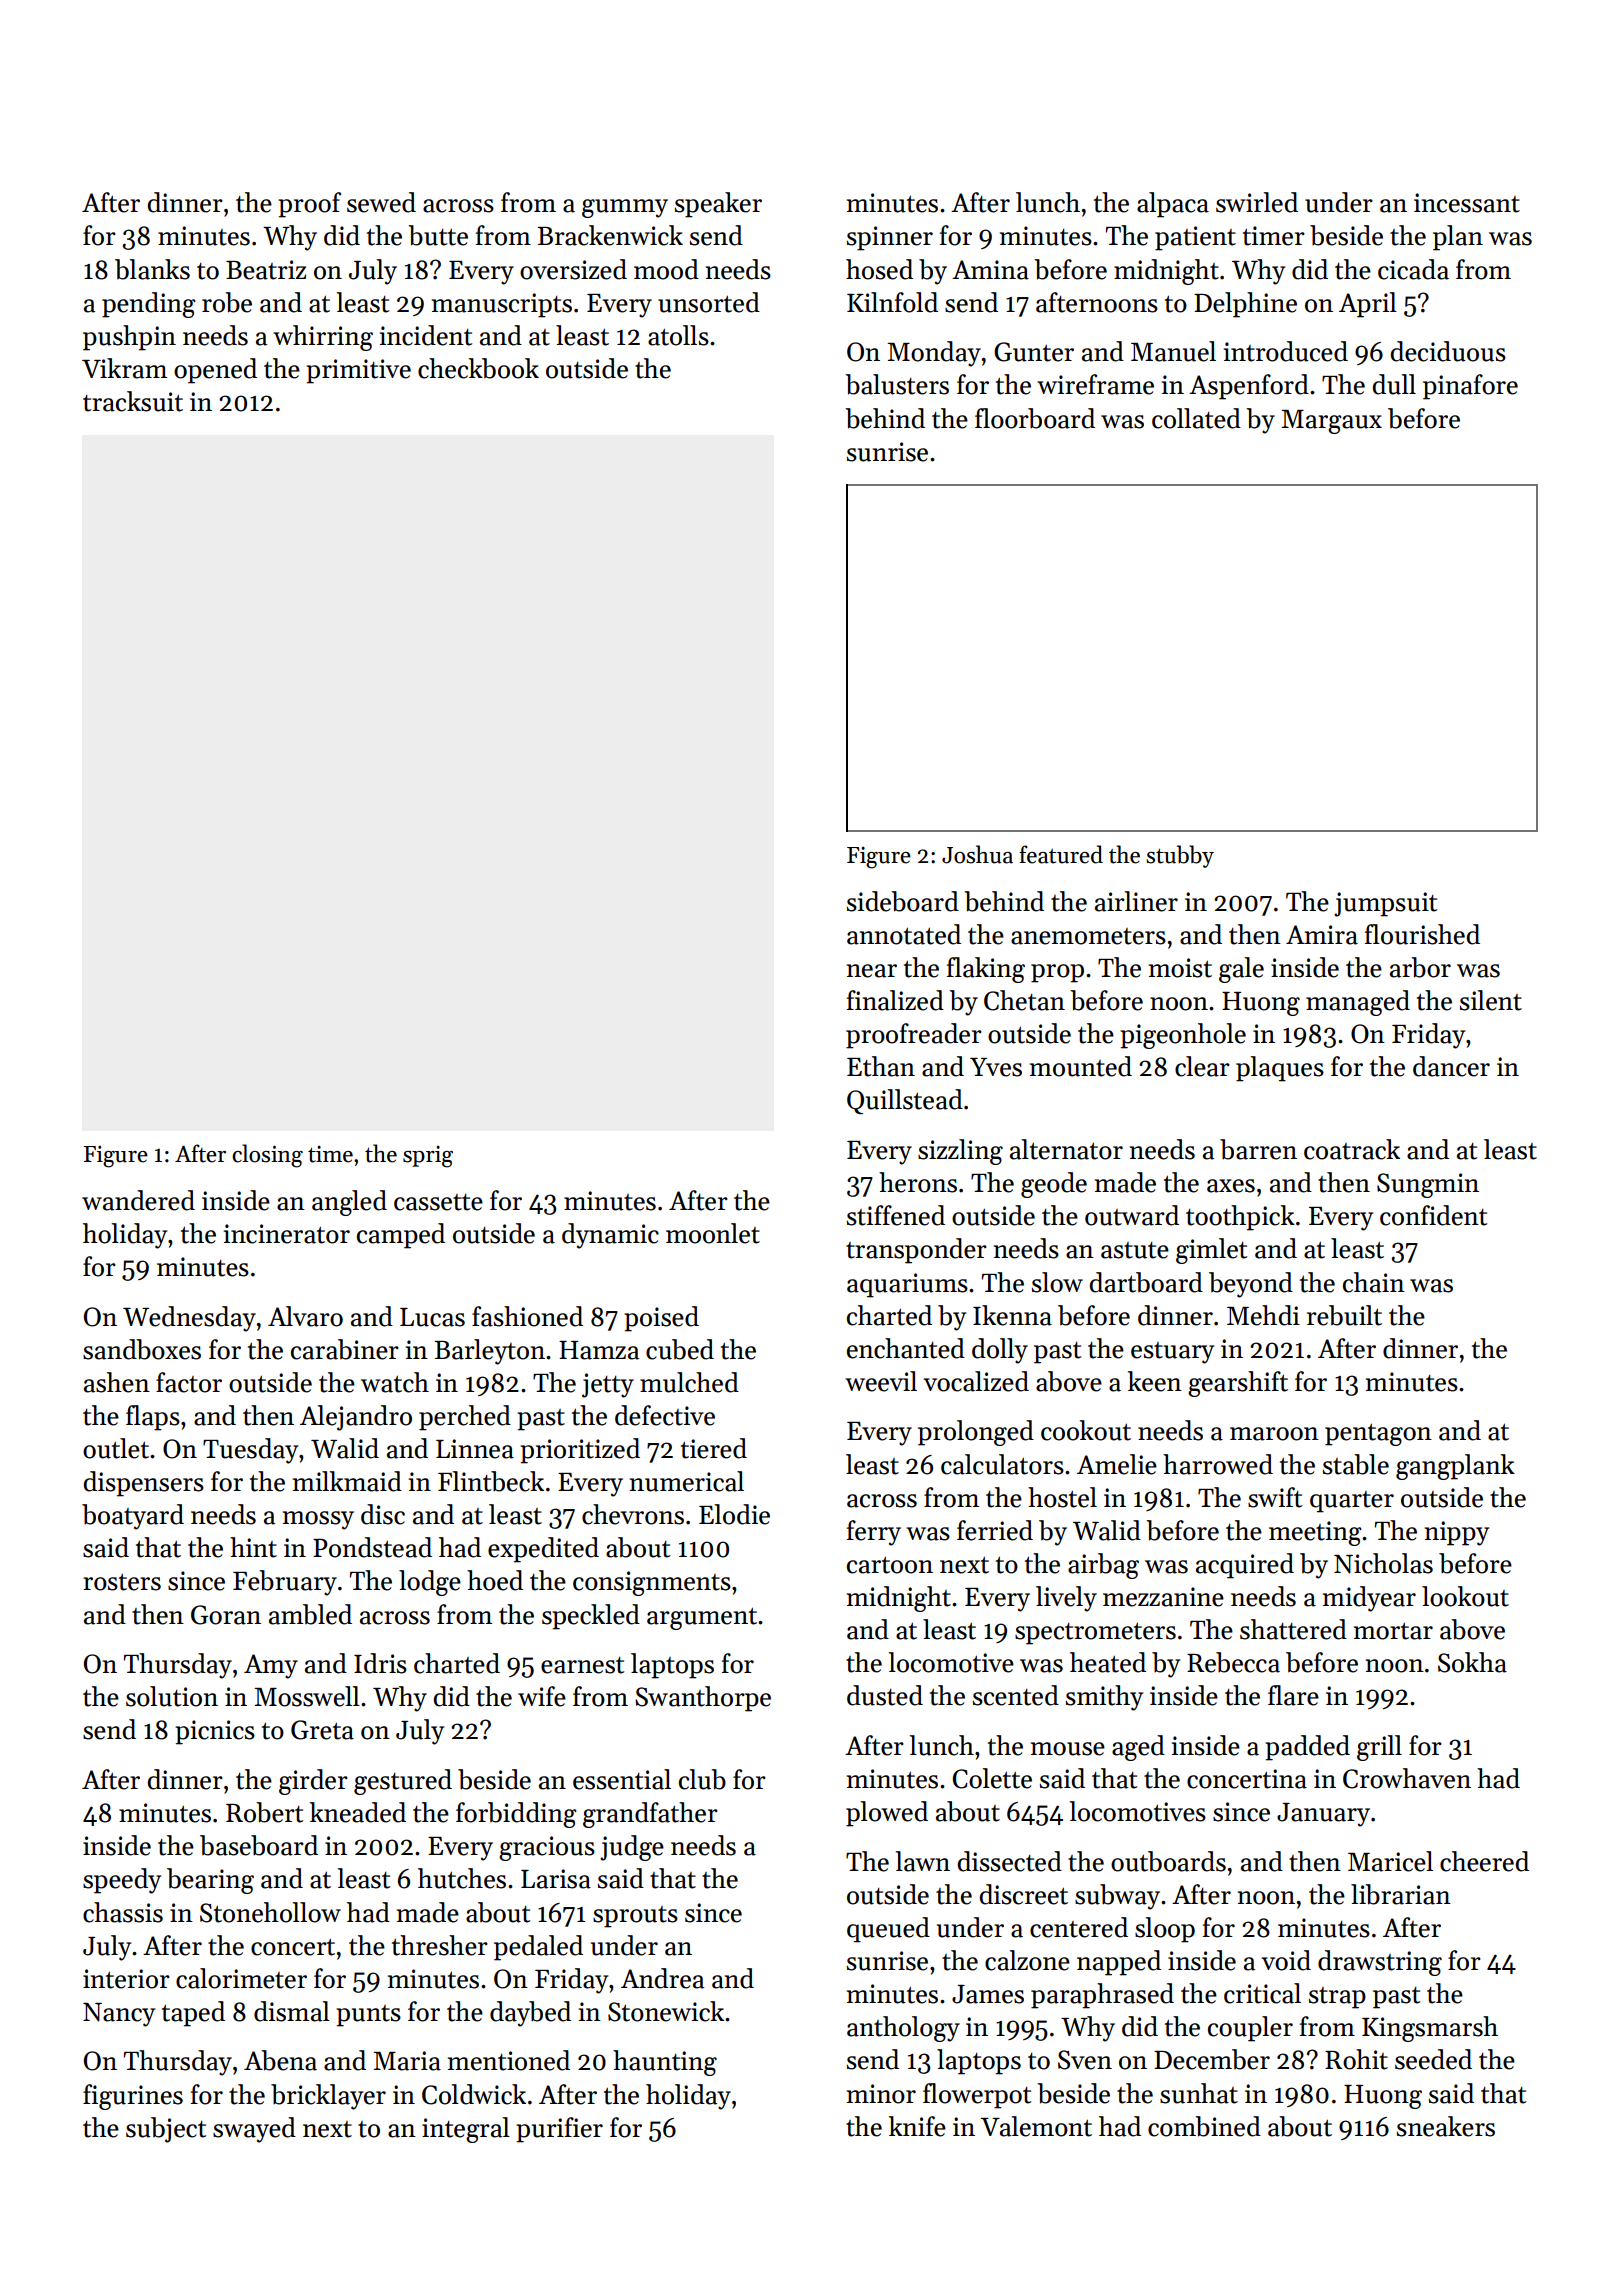  I want to click on tracksuit, so click(133, 401).
